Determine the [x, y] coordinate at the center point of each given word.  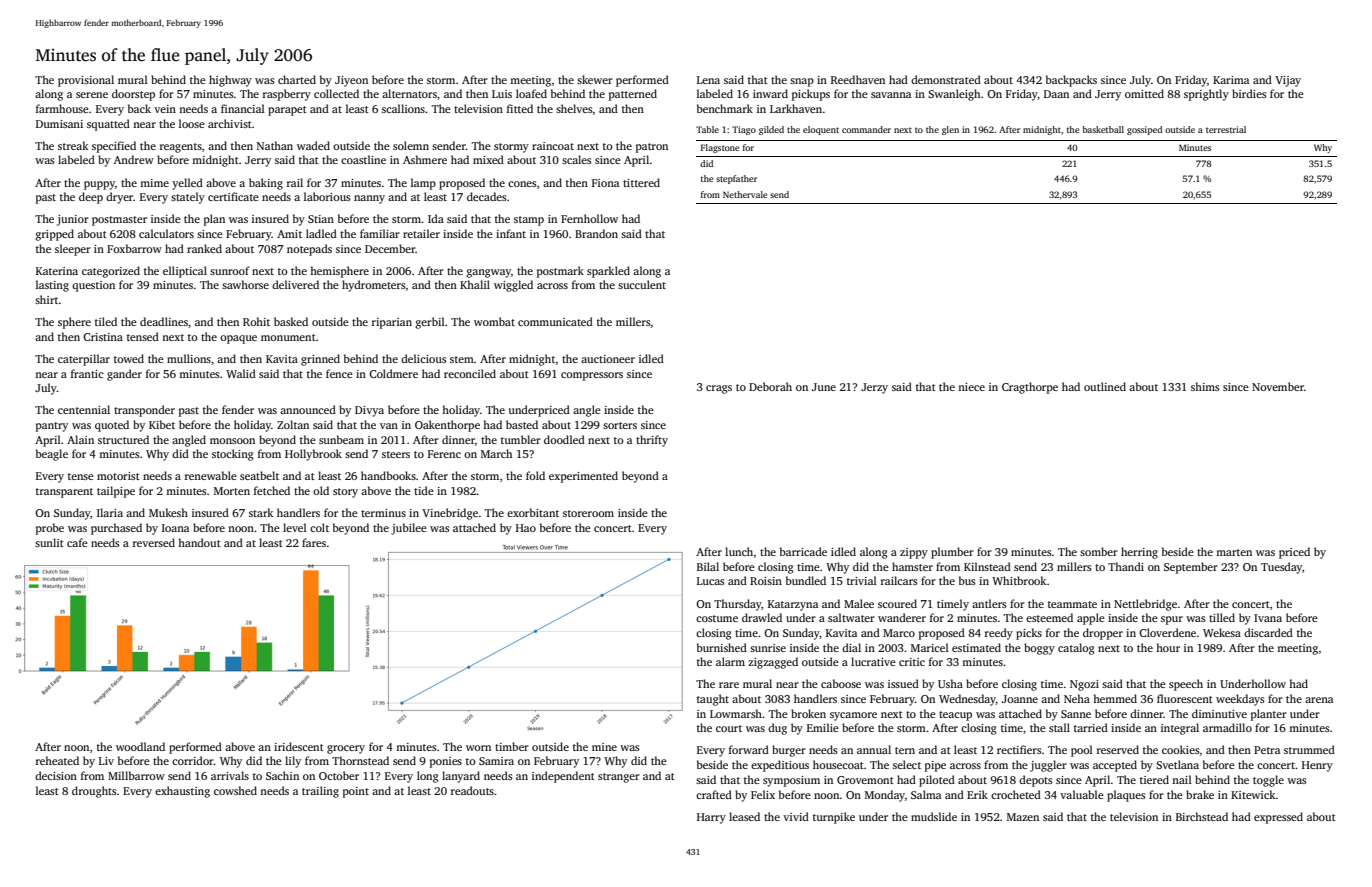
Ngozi [1084, 685]
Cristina [103, 337]
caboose [841, 683]
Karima [1231, 80]
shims [1205, 386]
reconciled [470, 373]
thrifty [652, 441]
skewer [595, 79]
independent [563, 777]
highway [230, 81]
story [345, 493]
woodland [140, 746]
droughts [94, 792]
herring [1139, 553]
